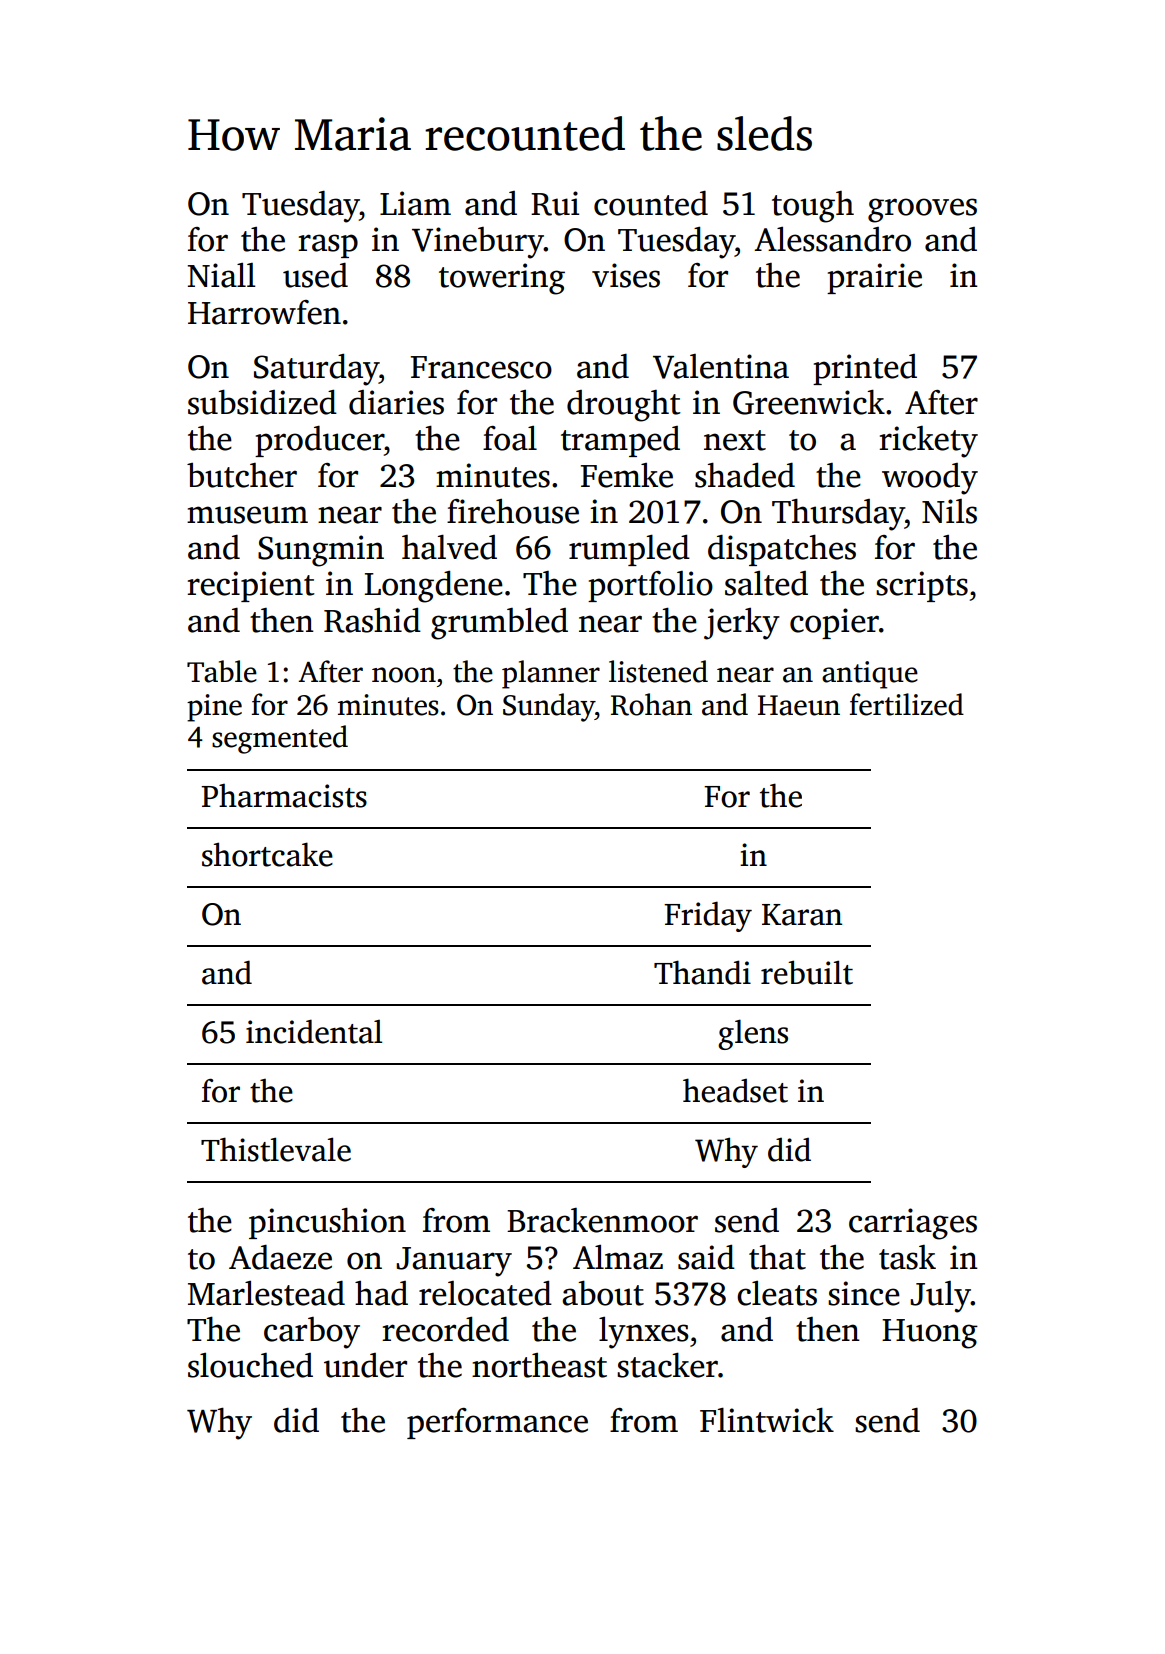 Image resolution: width=1165 pixels, height=1654 pixels. Describe the element at coordinates (809, 402) in the screenshot. I see `Greenwick` at that location.
